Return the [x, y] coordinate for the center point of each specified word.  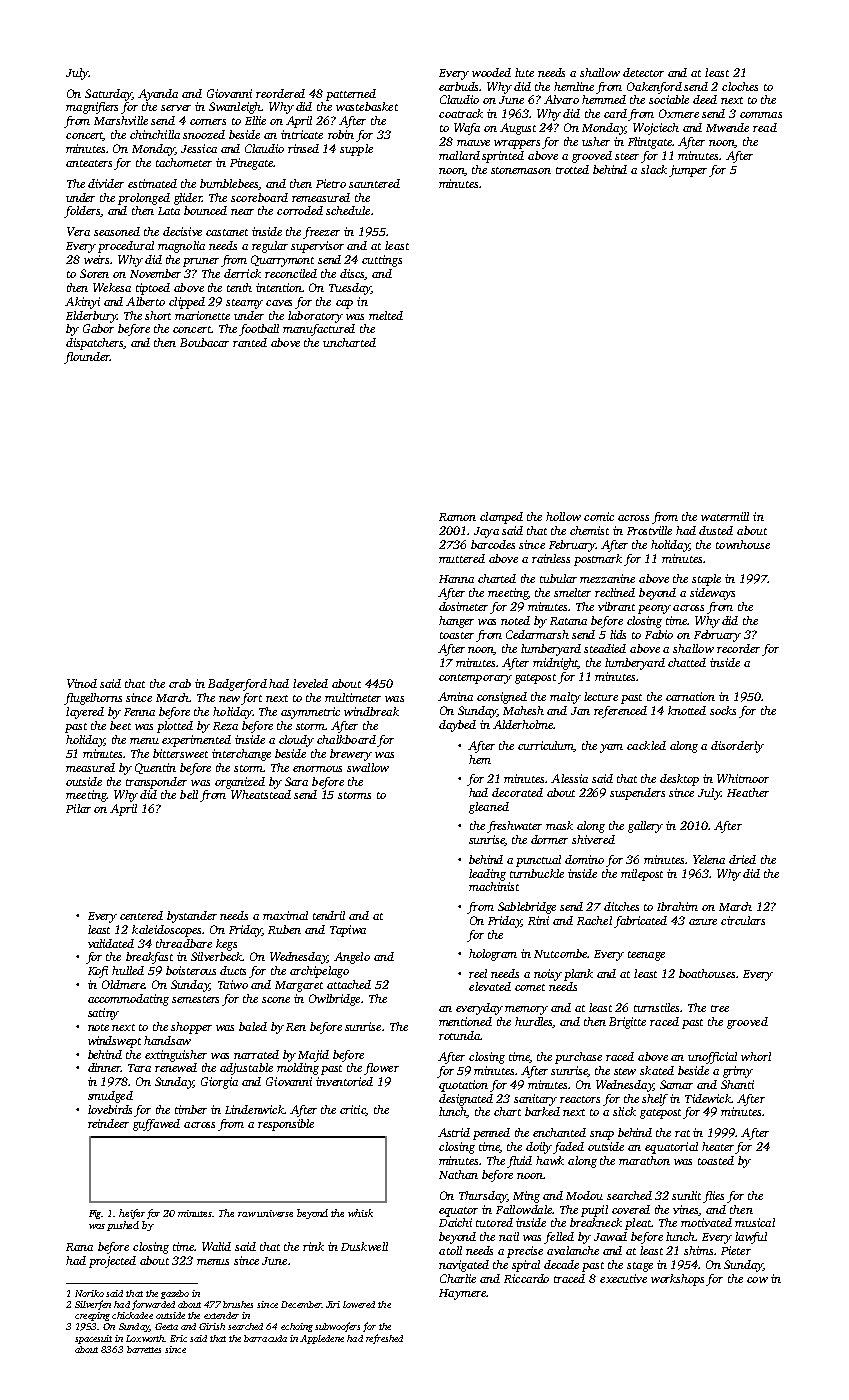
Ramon [457, 517]
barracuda [265, 1338]
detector [643, 72]
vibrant [616, 606]
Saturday [108, 95]
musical [755, 1222]
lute [524, 72]
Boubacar [204, 342]
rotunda [459, 1035]
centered [141, 915]
